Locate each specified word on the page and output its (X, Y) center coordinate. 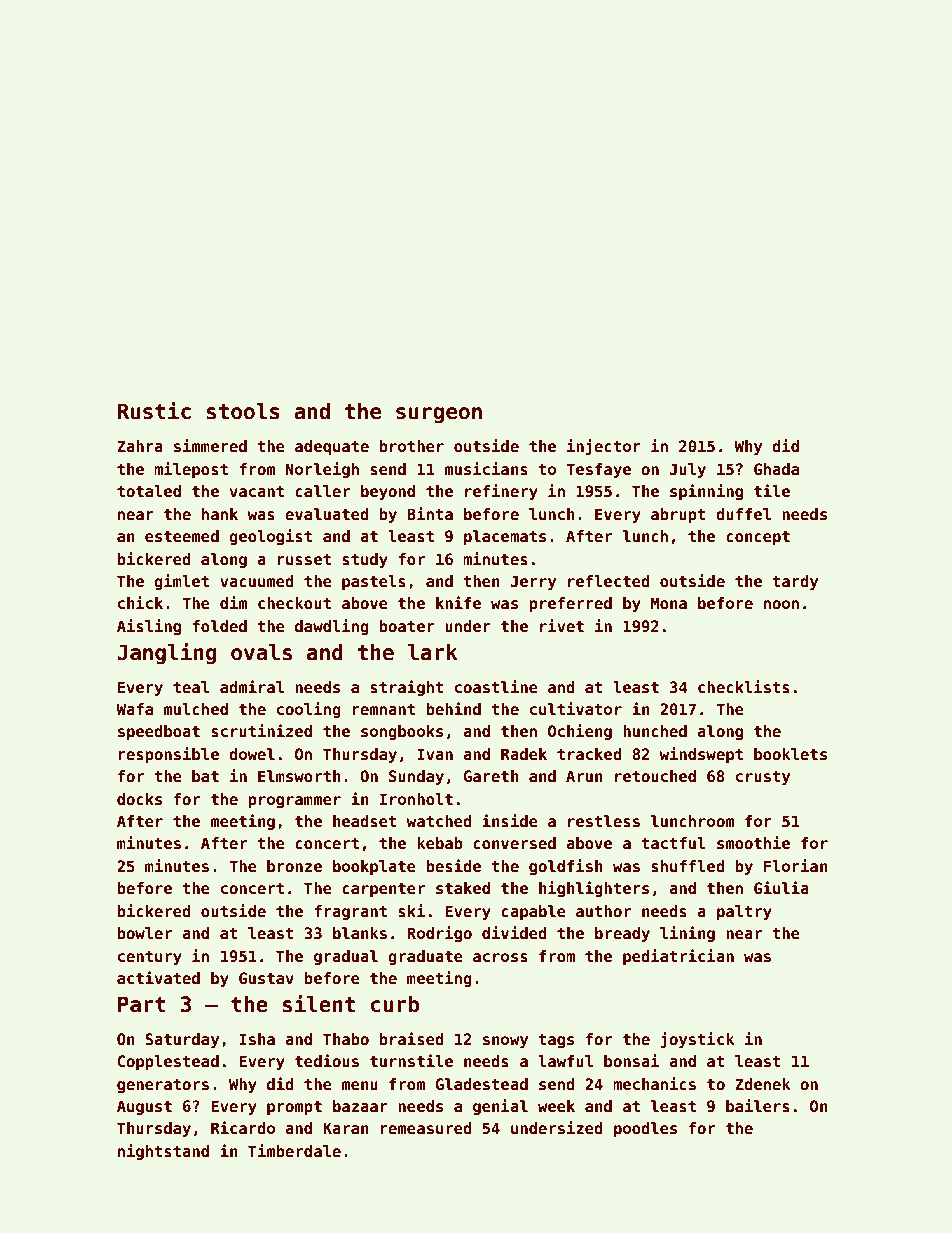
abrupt (678, 515)
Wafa (134, 709)
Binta (430, 513)
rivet (562, 625)
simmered (210, 446)
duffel (743, 514)
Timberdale (294, 1150)
